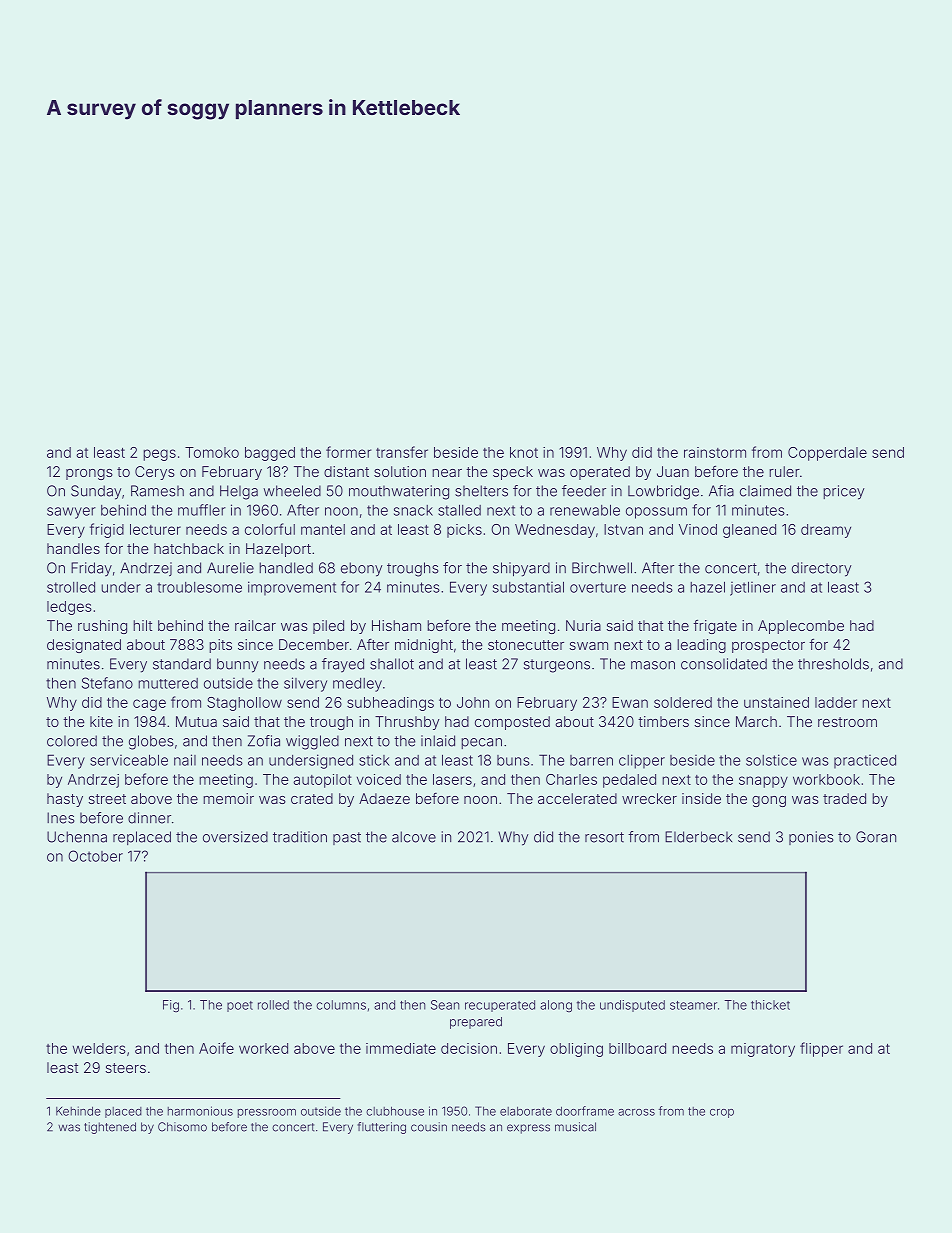 The image size is (952, 1233). I want to click on feeder, so click(584, 491).
